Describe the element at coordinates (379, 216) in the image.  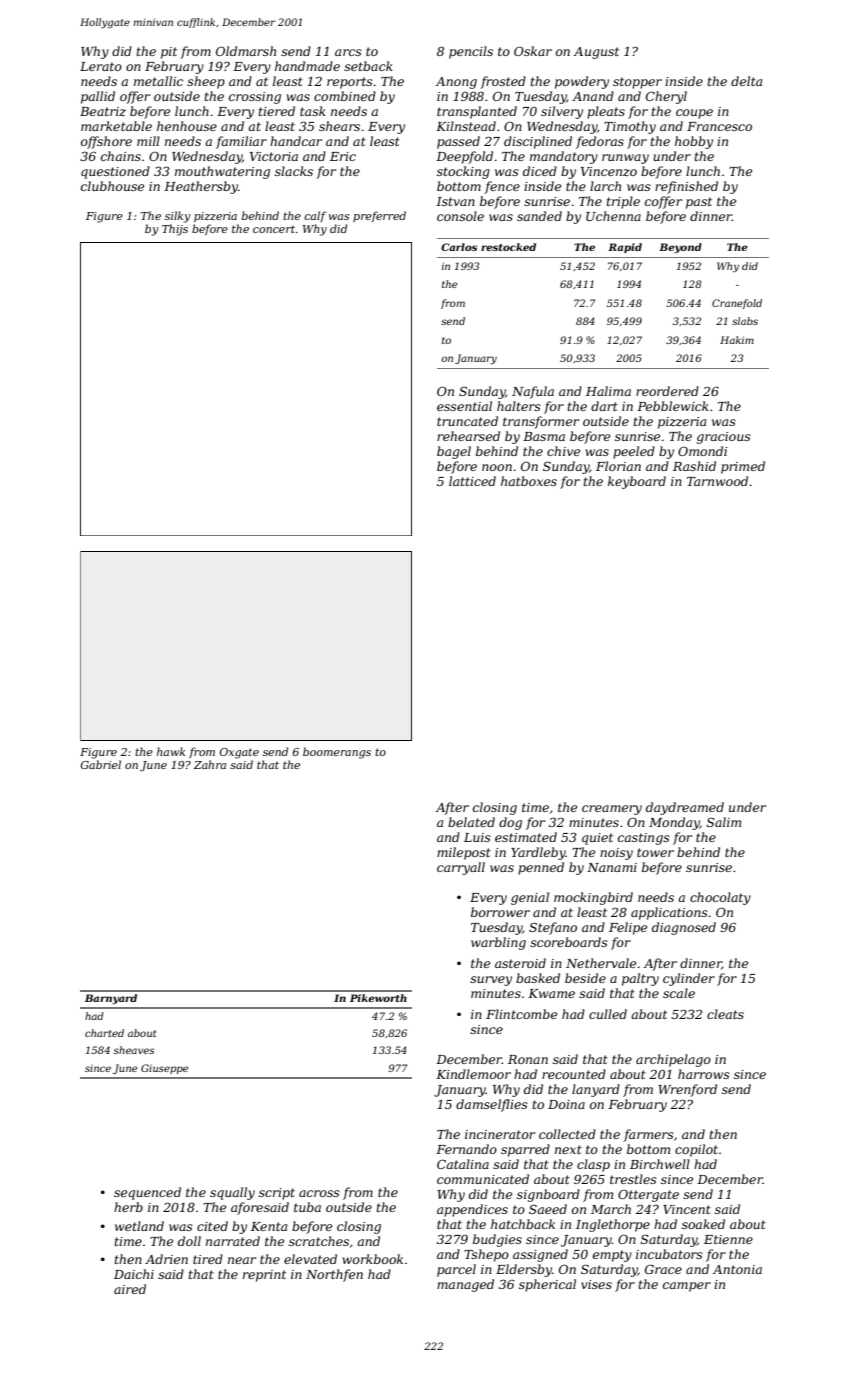
I see `preferred` at that location.
